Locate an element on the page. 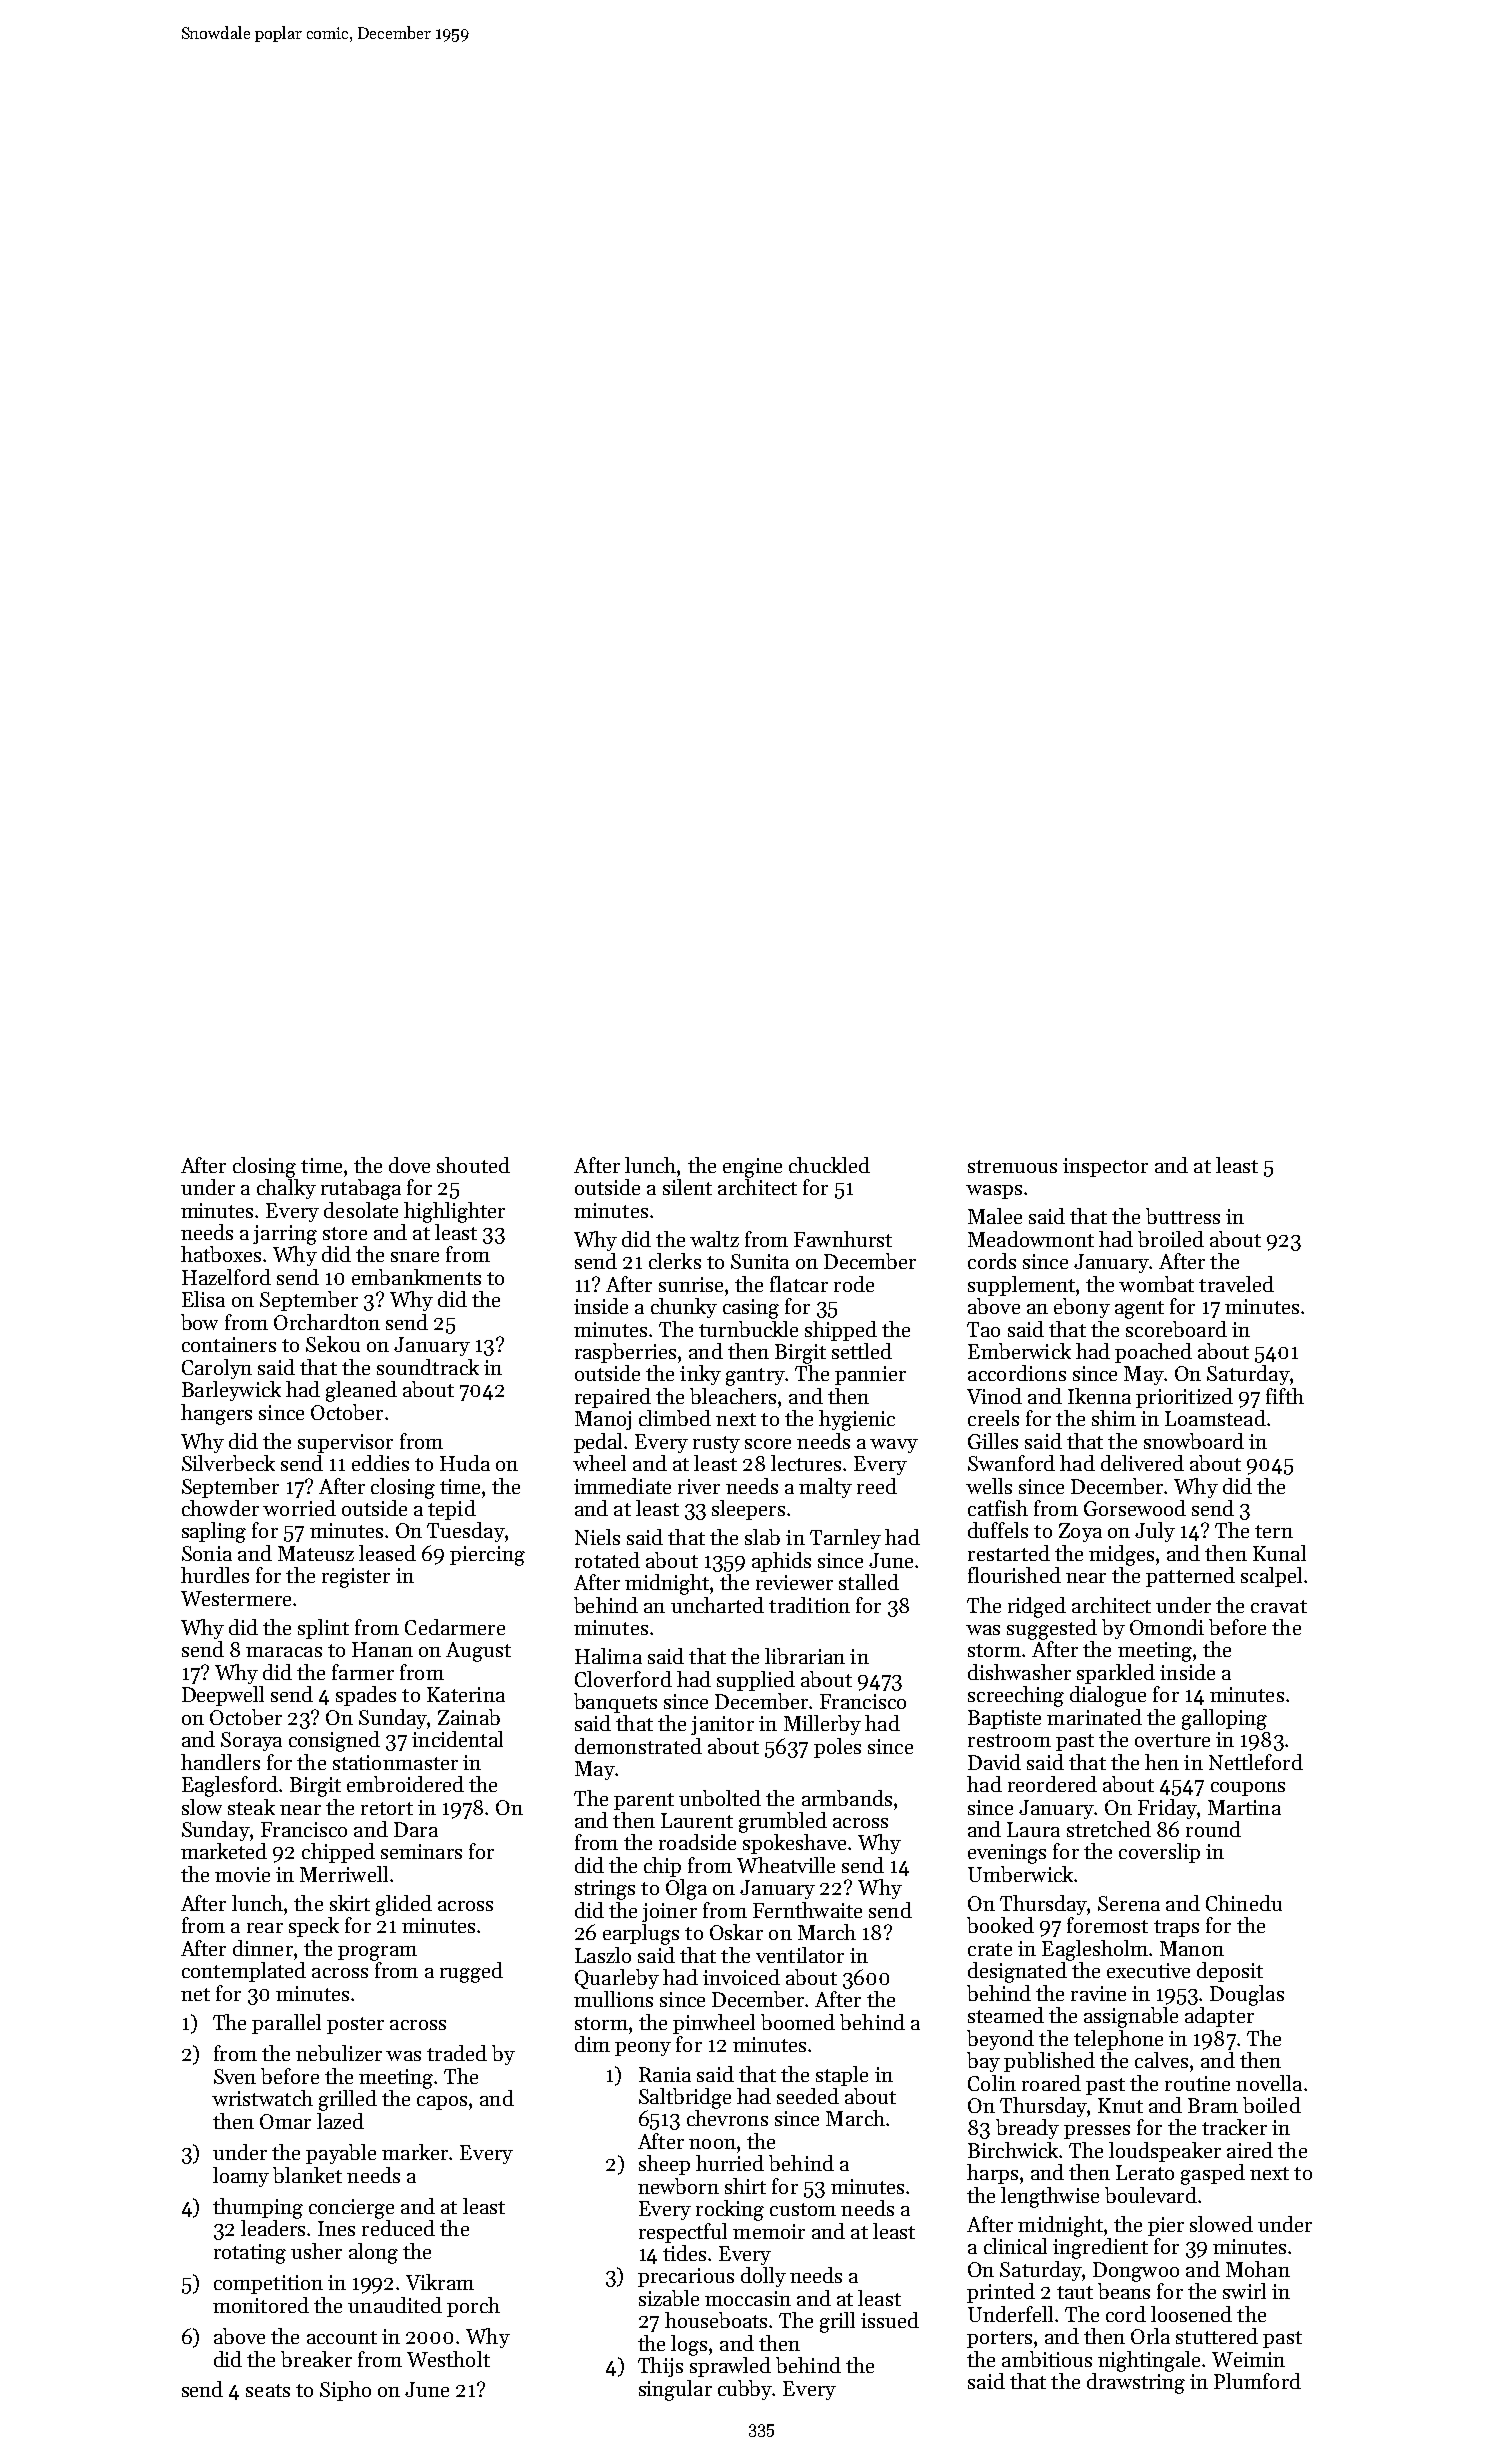 The height and width of the page is (2464, 1496). cubby is located at coordinates (745, 2390).
